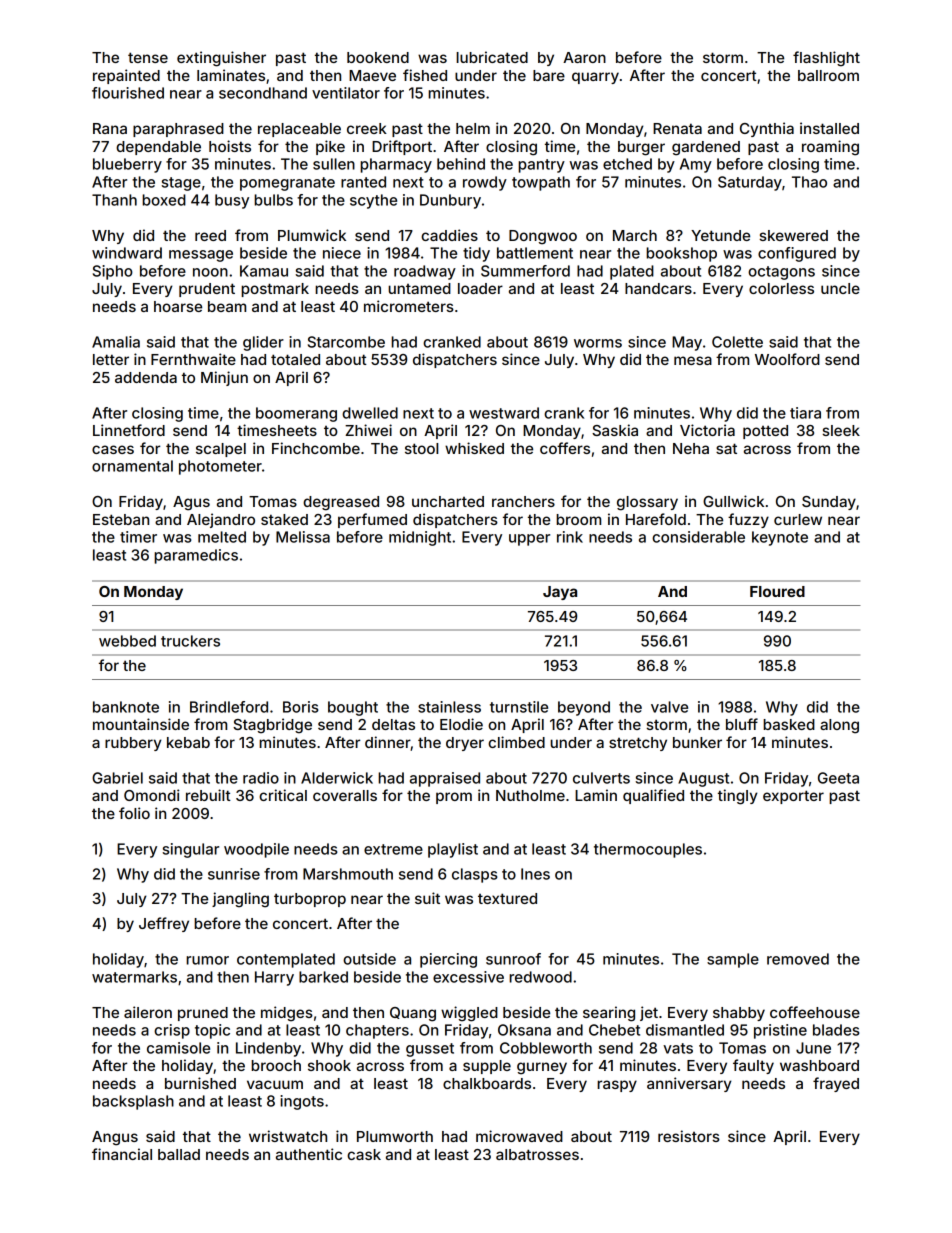 This document has height=1233, width=952. What do you see at coordinates (221, 59) in the document?
I see `extinguisher` at bounding box center [221, 59].
